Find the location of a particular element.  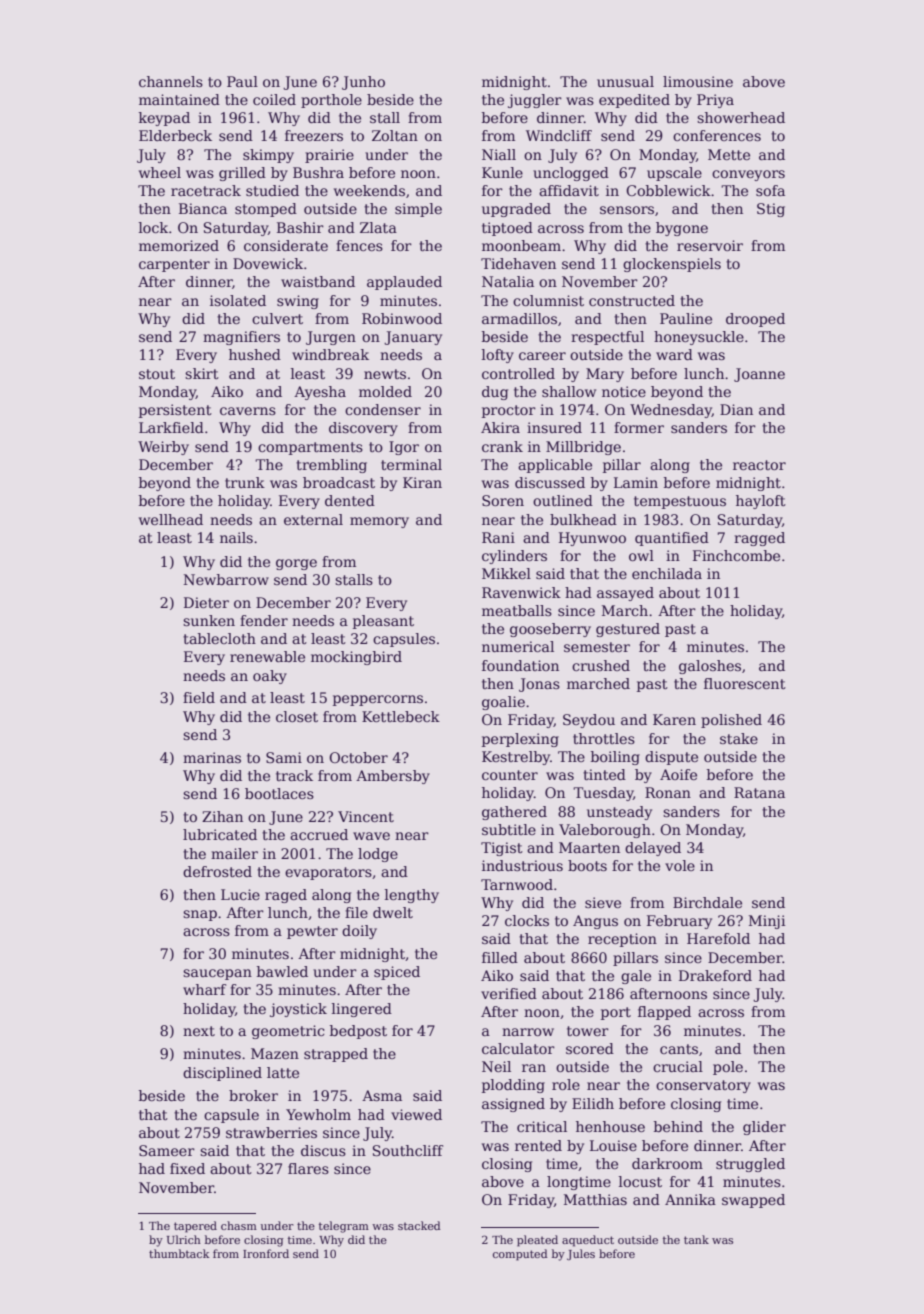

pleasant is located at coordinates (383, 622).
